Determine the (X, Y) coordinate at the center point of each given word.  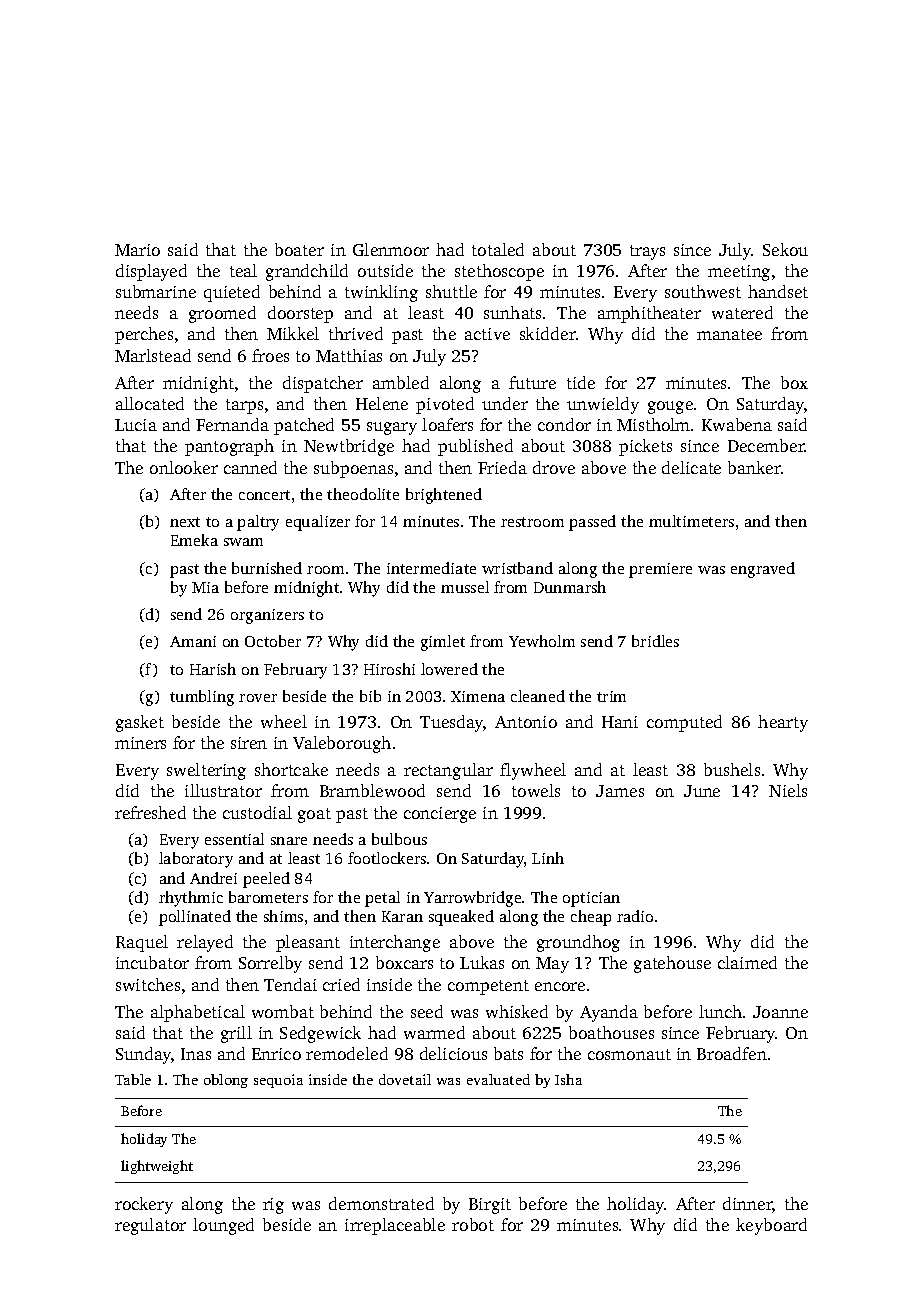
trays (647, 252)
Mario (137, 250)
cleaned (538, 696)
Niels (788, 790)
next (185, 522)
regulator (150, 1226)
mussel (465, 587)
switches (148, 984)
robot (473, 1224)
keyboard (771, 1226)
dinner (748, 1205)
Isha (568, 1079)
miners (140, 743)
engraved (763, 570)
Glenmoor (391, 249)
